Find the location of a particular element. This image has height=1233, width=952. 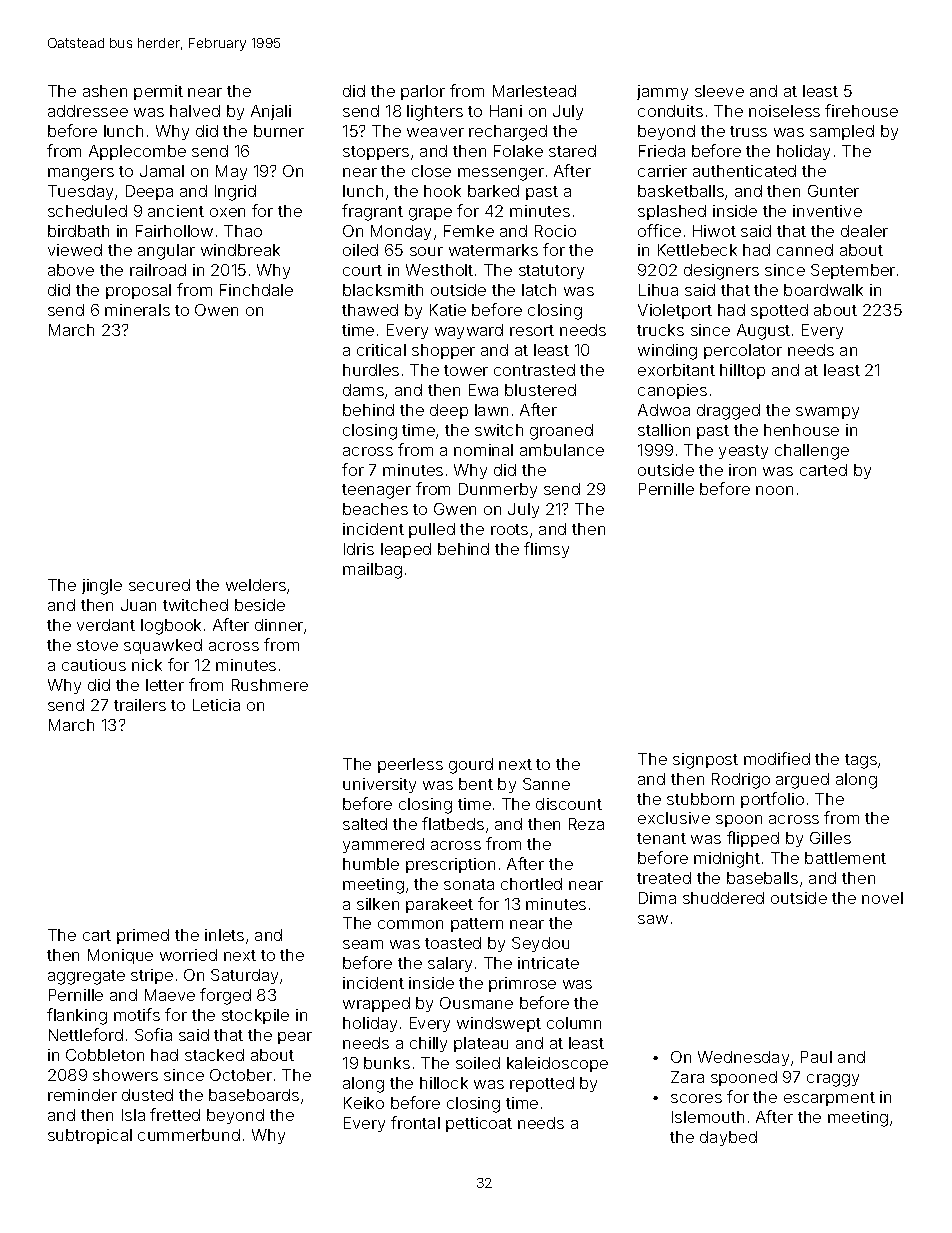

stockpile is located at coordinates (255, 1016).
